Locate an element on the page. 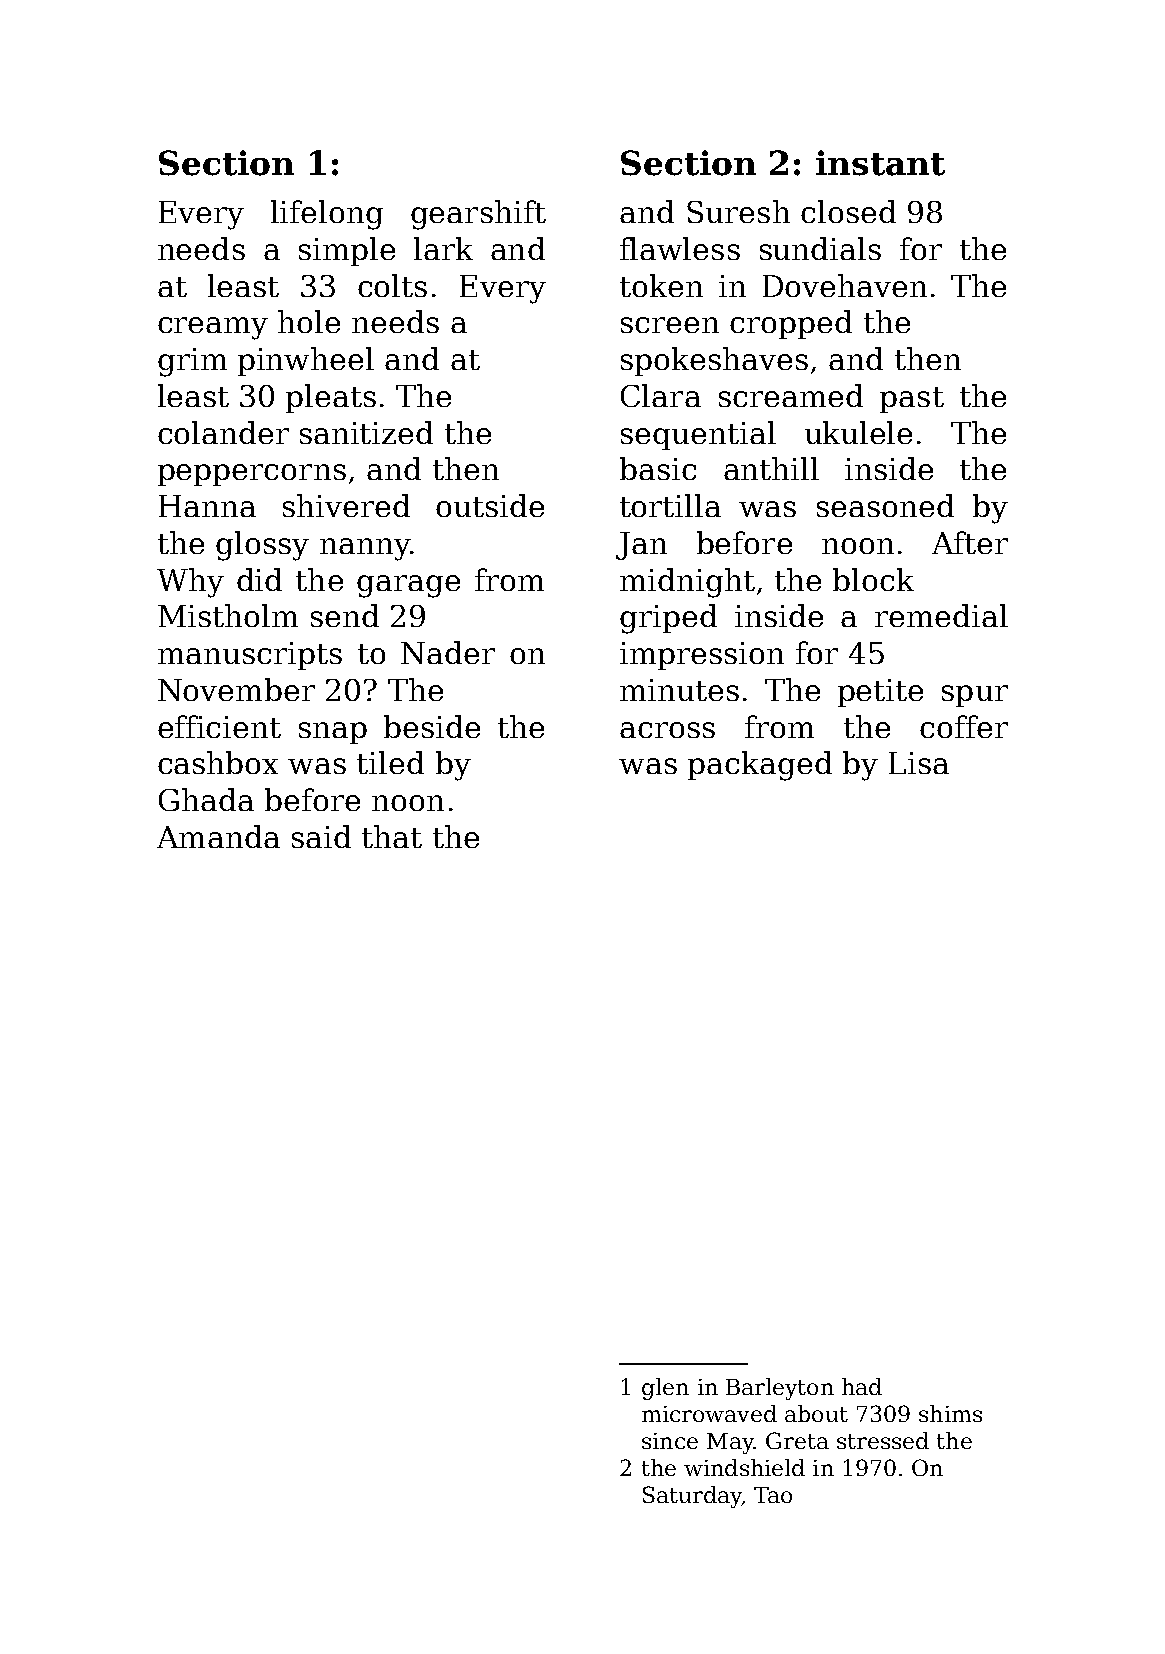 The image size is (1165, 1654). lark is located at coordinates (443, 248).
